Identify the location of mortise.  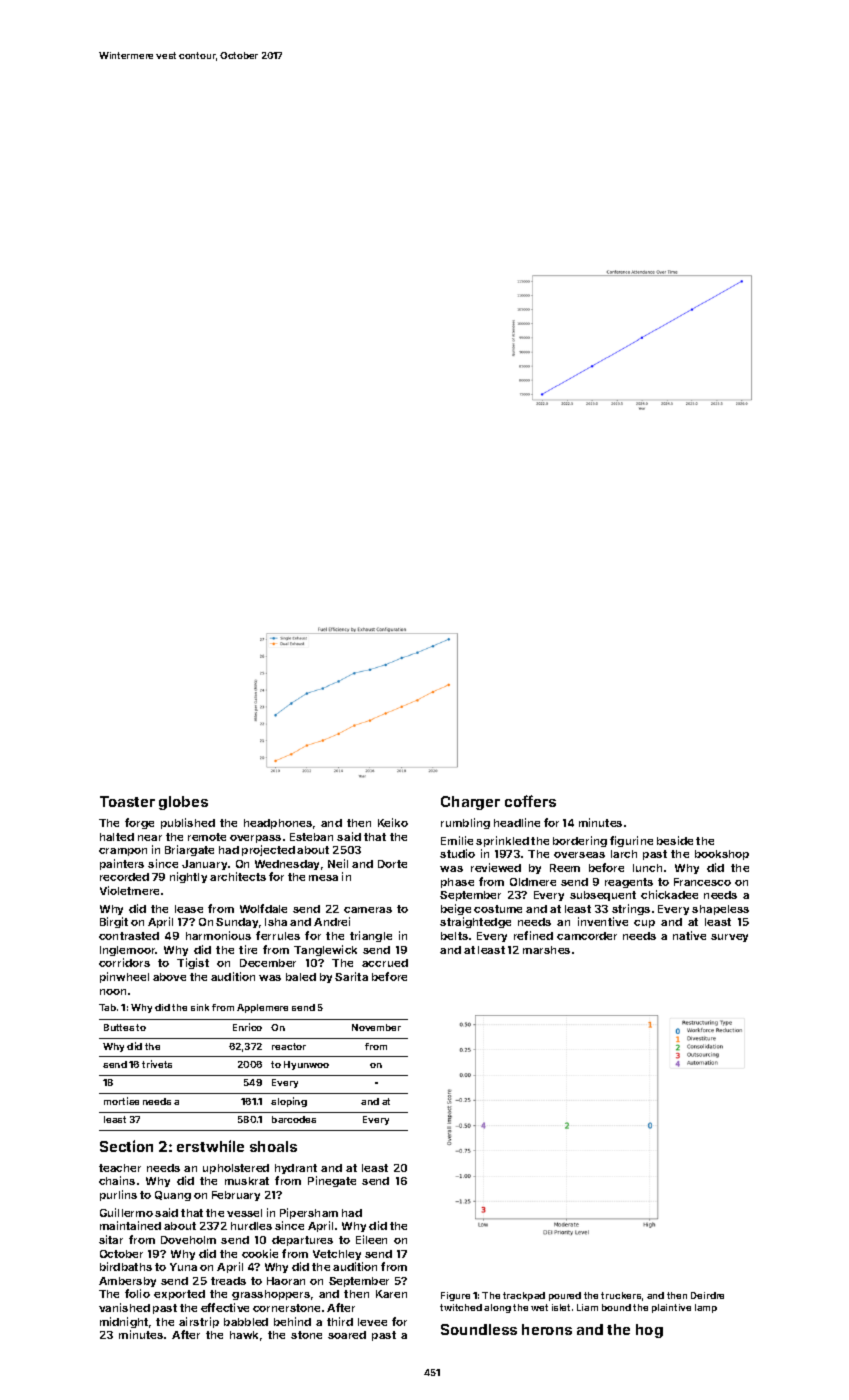
(121, 1101).
